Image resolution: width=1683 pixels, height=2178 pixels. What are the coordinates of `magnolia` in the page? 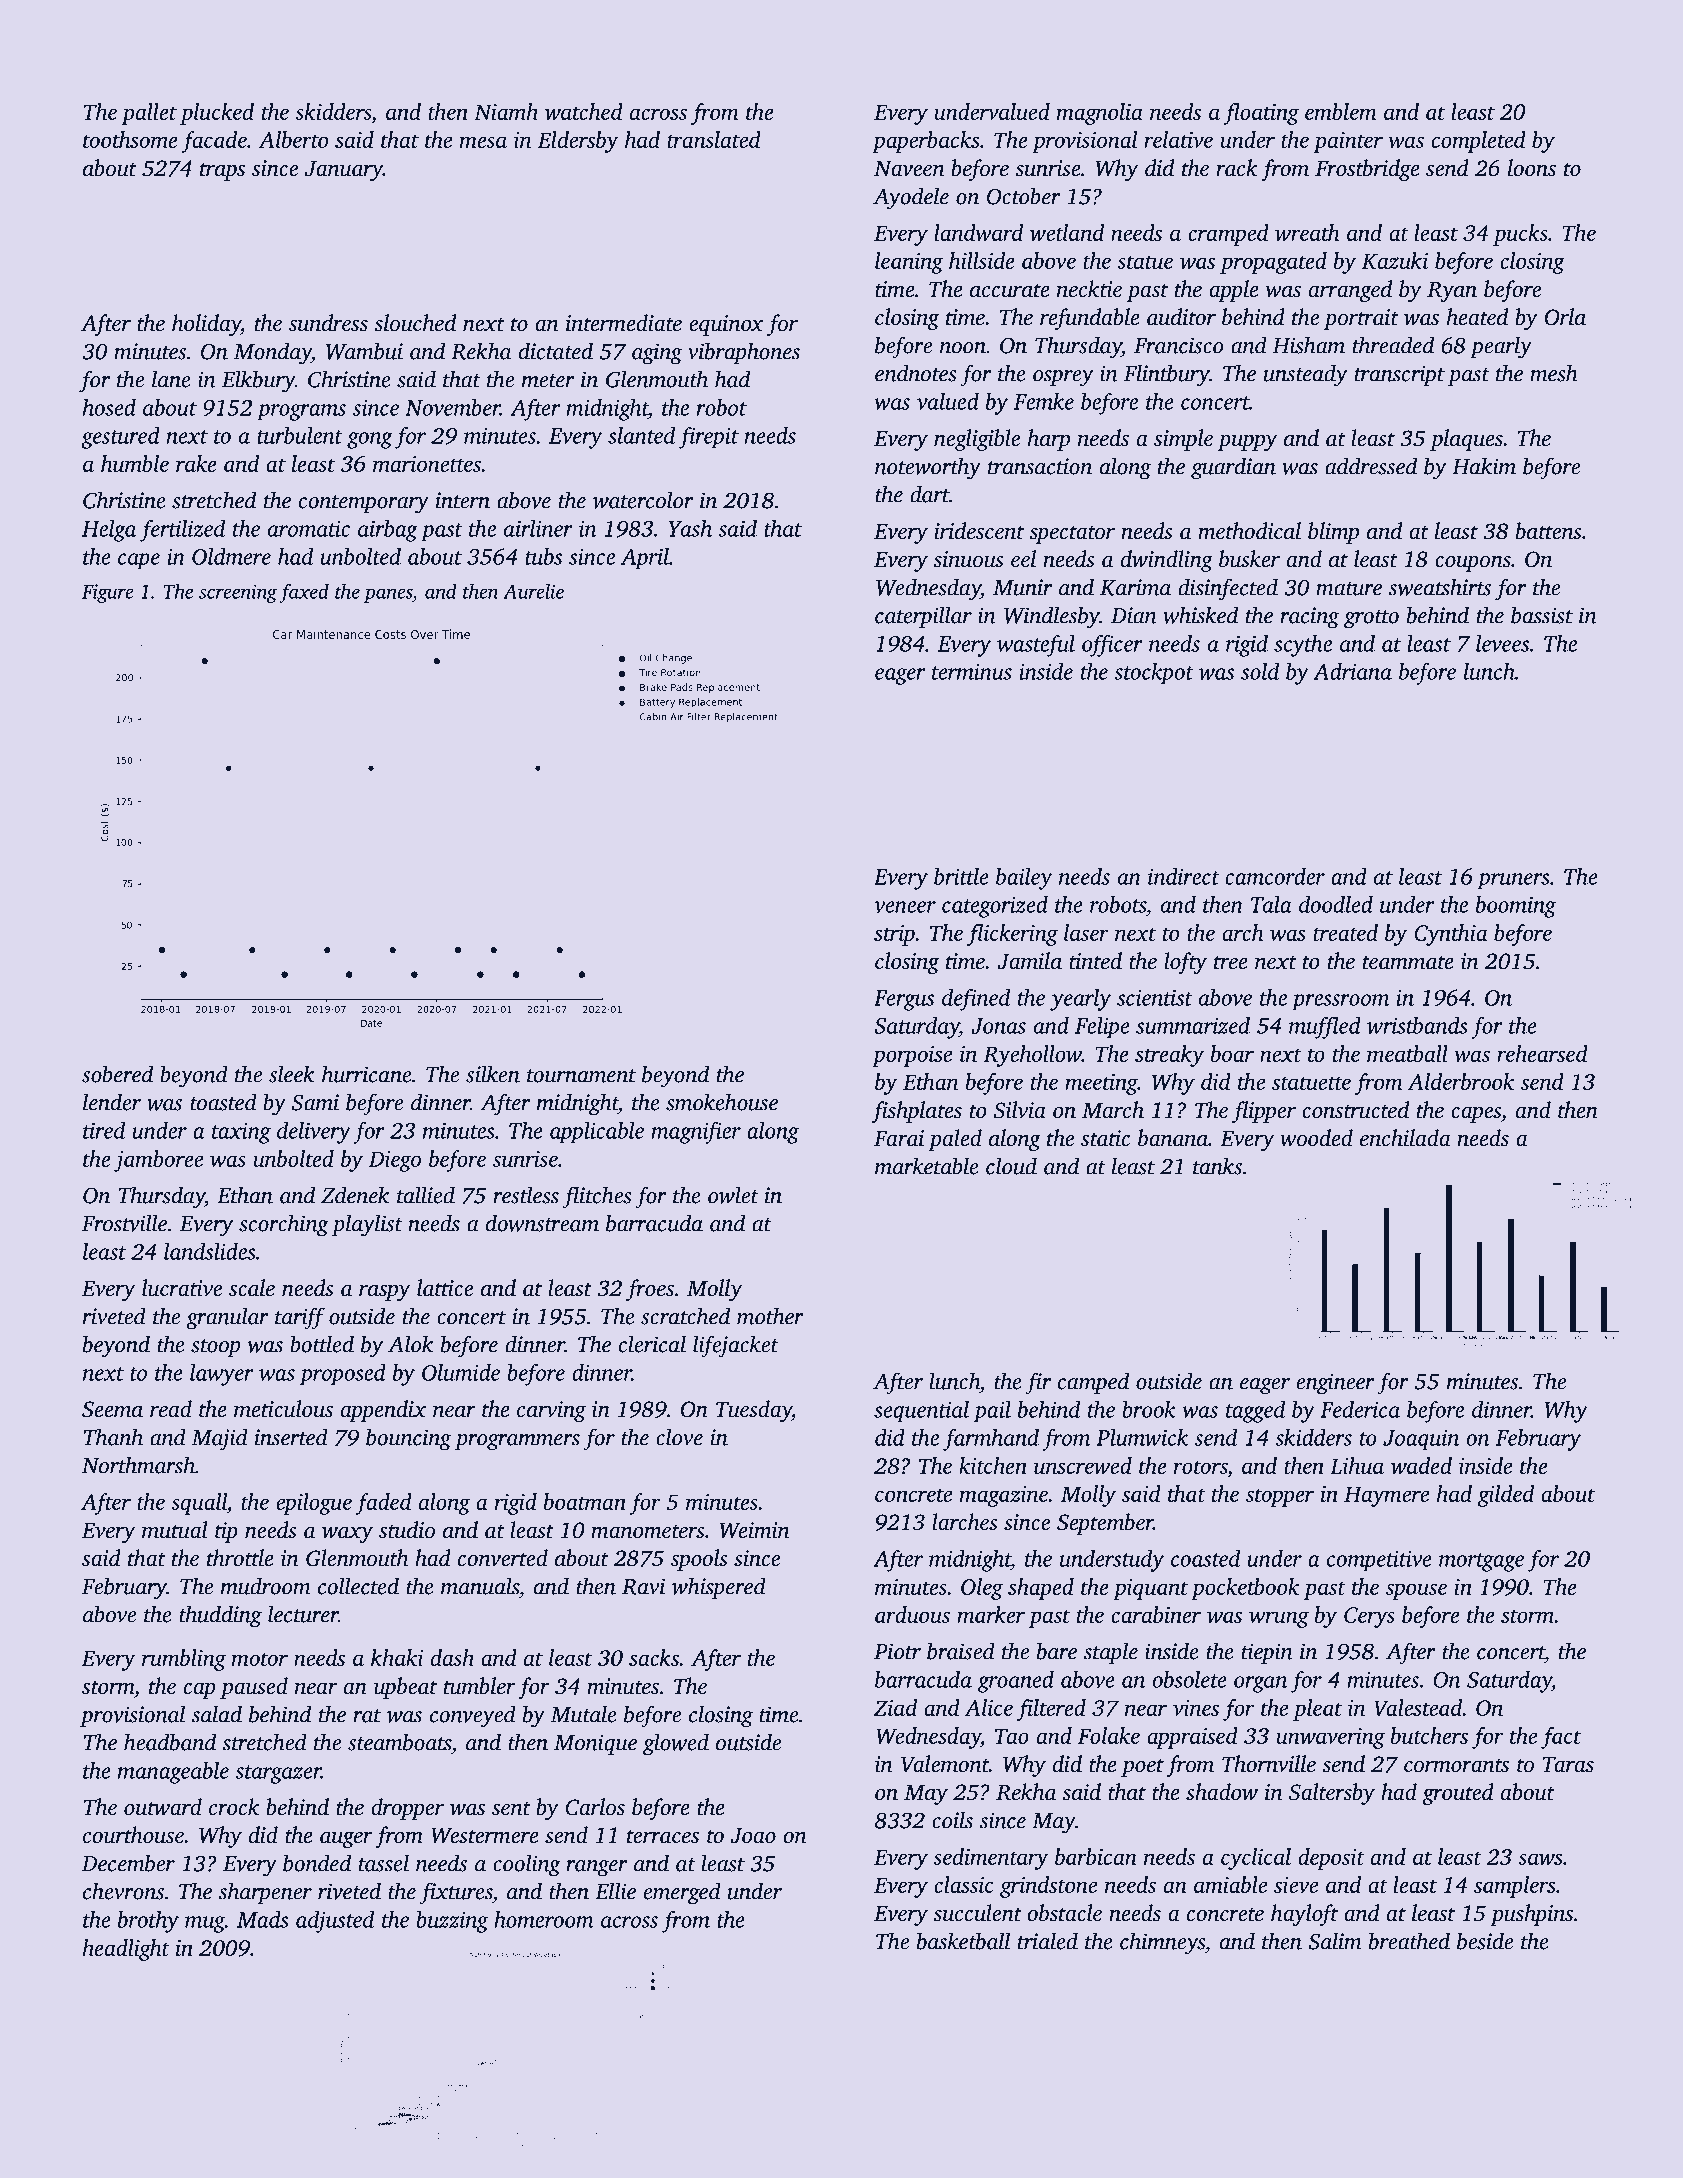 It's located at (1100, 114).
